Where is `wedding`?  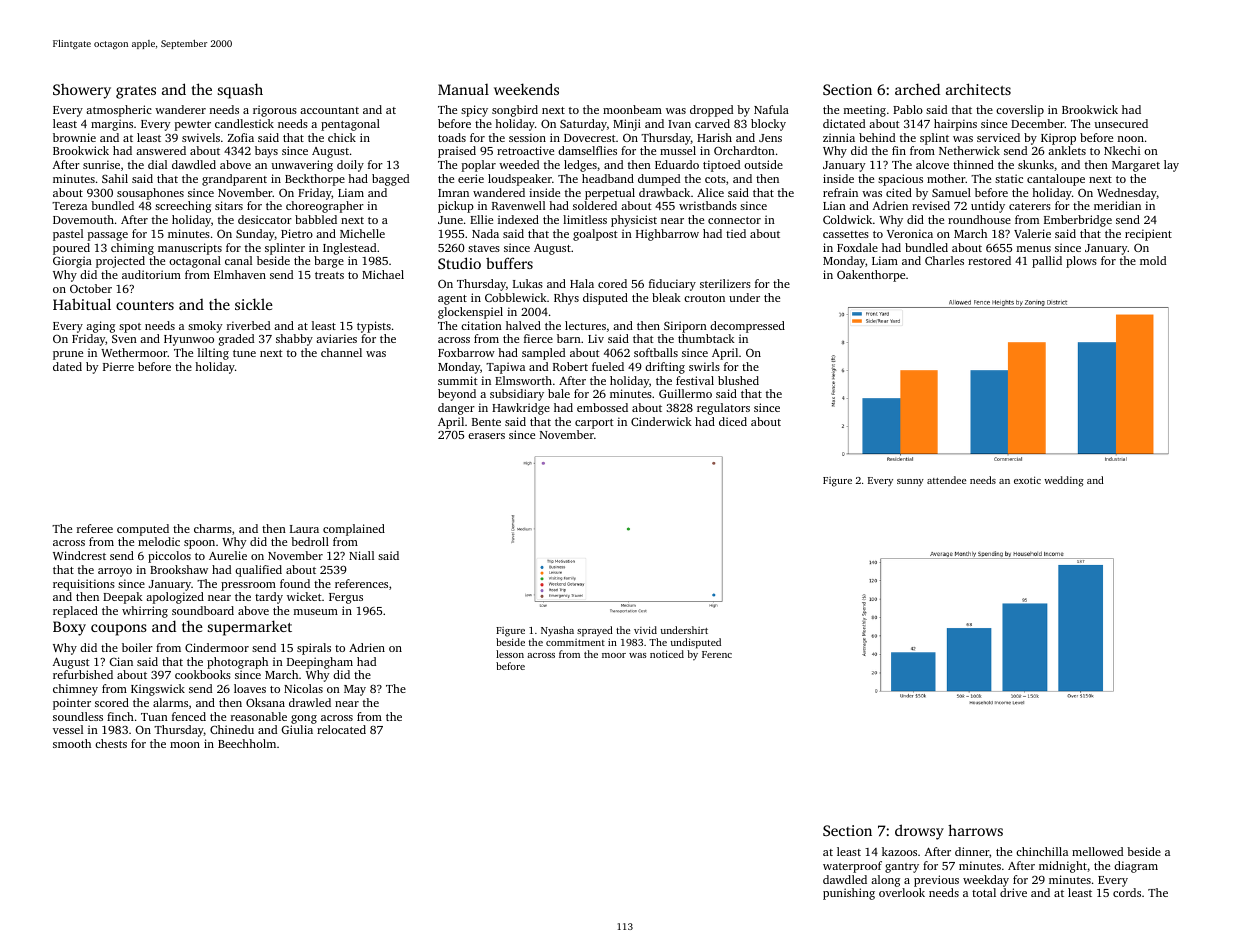 wedding is located at coordinates (1064, 481).
